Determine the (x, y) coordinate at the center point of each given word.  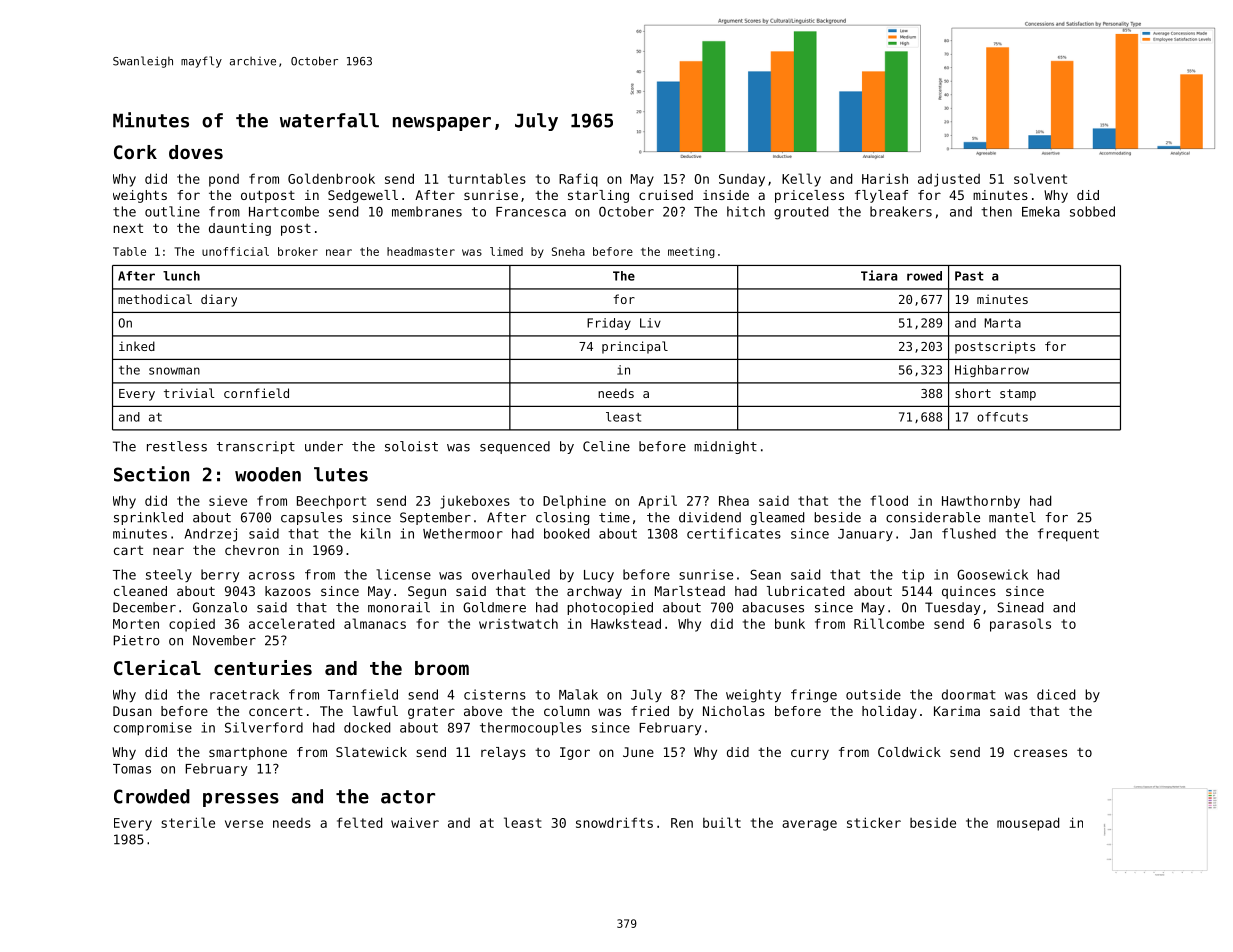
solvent (1040, 178)
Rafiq (578, 180)
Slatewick (371, 752)
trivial (189, 393)
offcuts (1002, 417)
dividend (710, 517)
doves (196, 152)
